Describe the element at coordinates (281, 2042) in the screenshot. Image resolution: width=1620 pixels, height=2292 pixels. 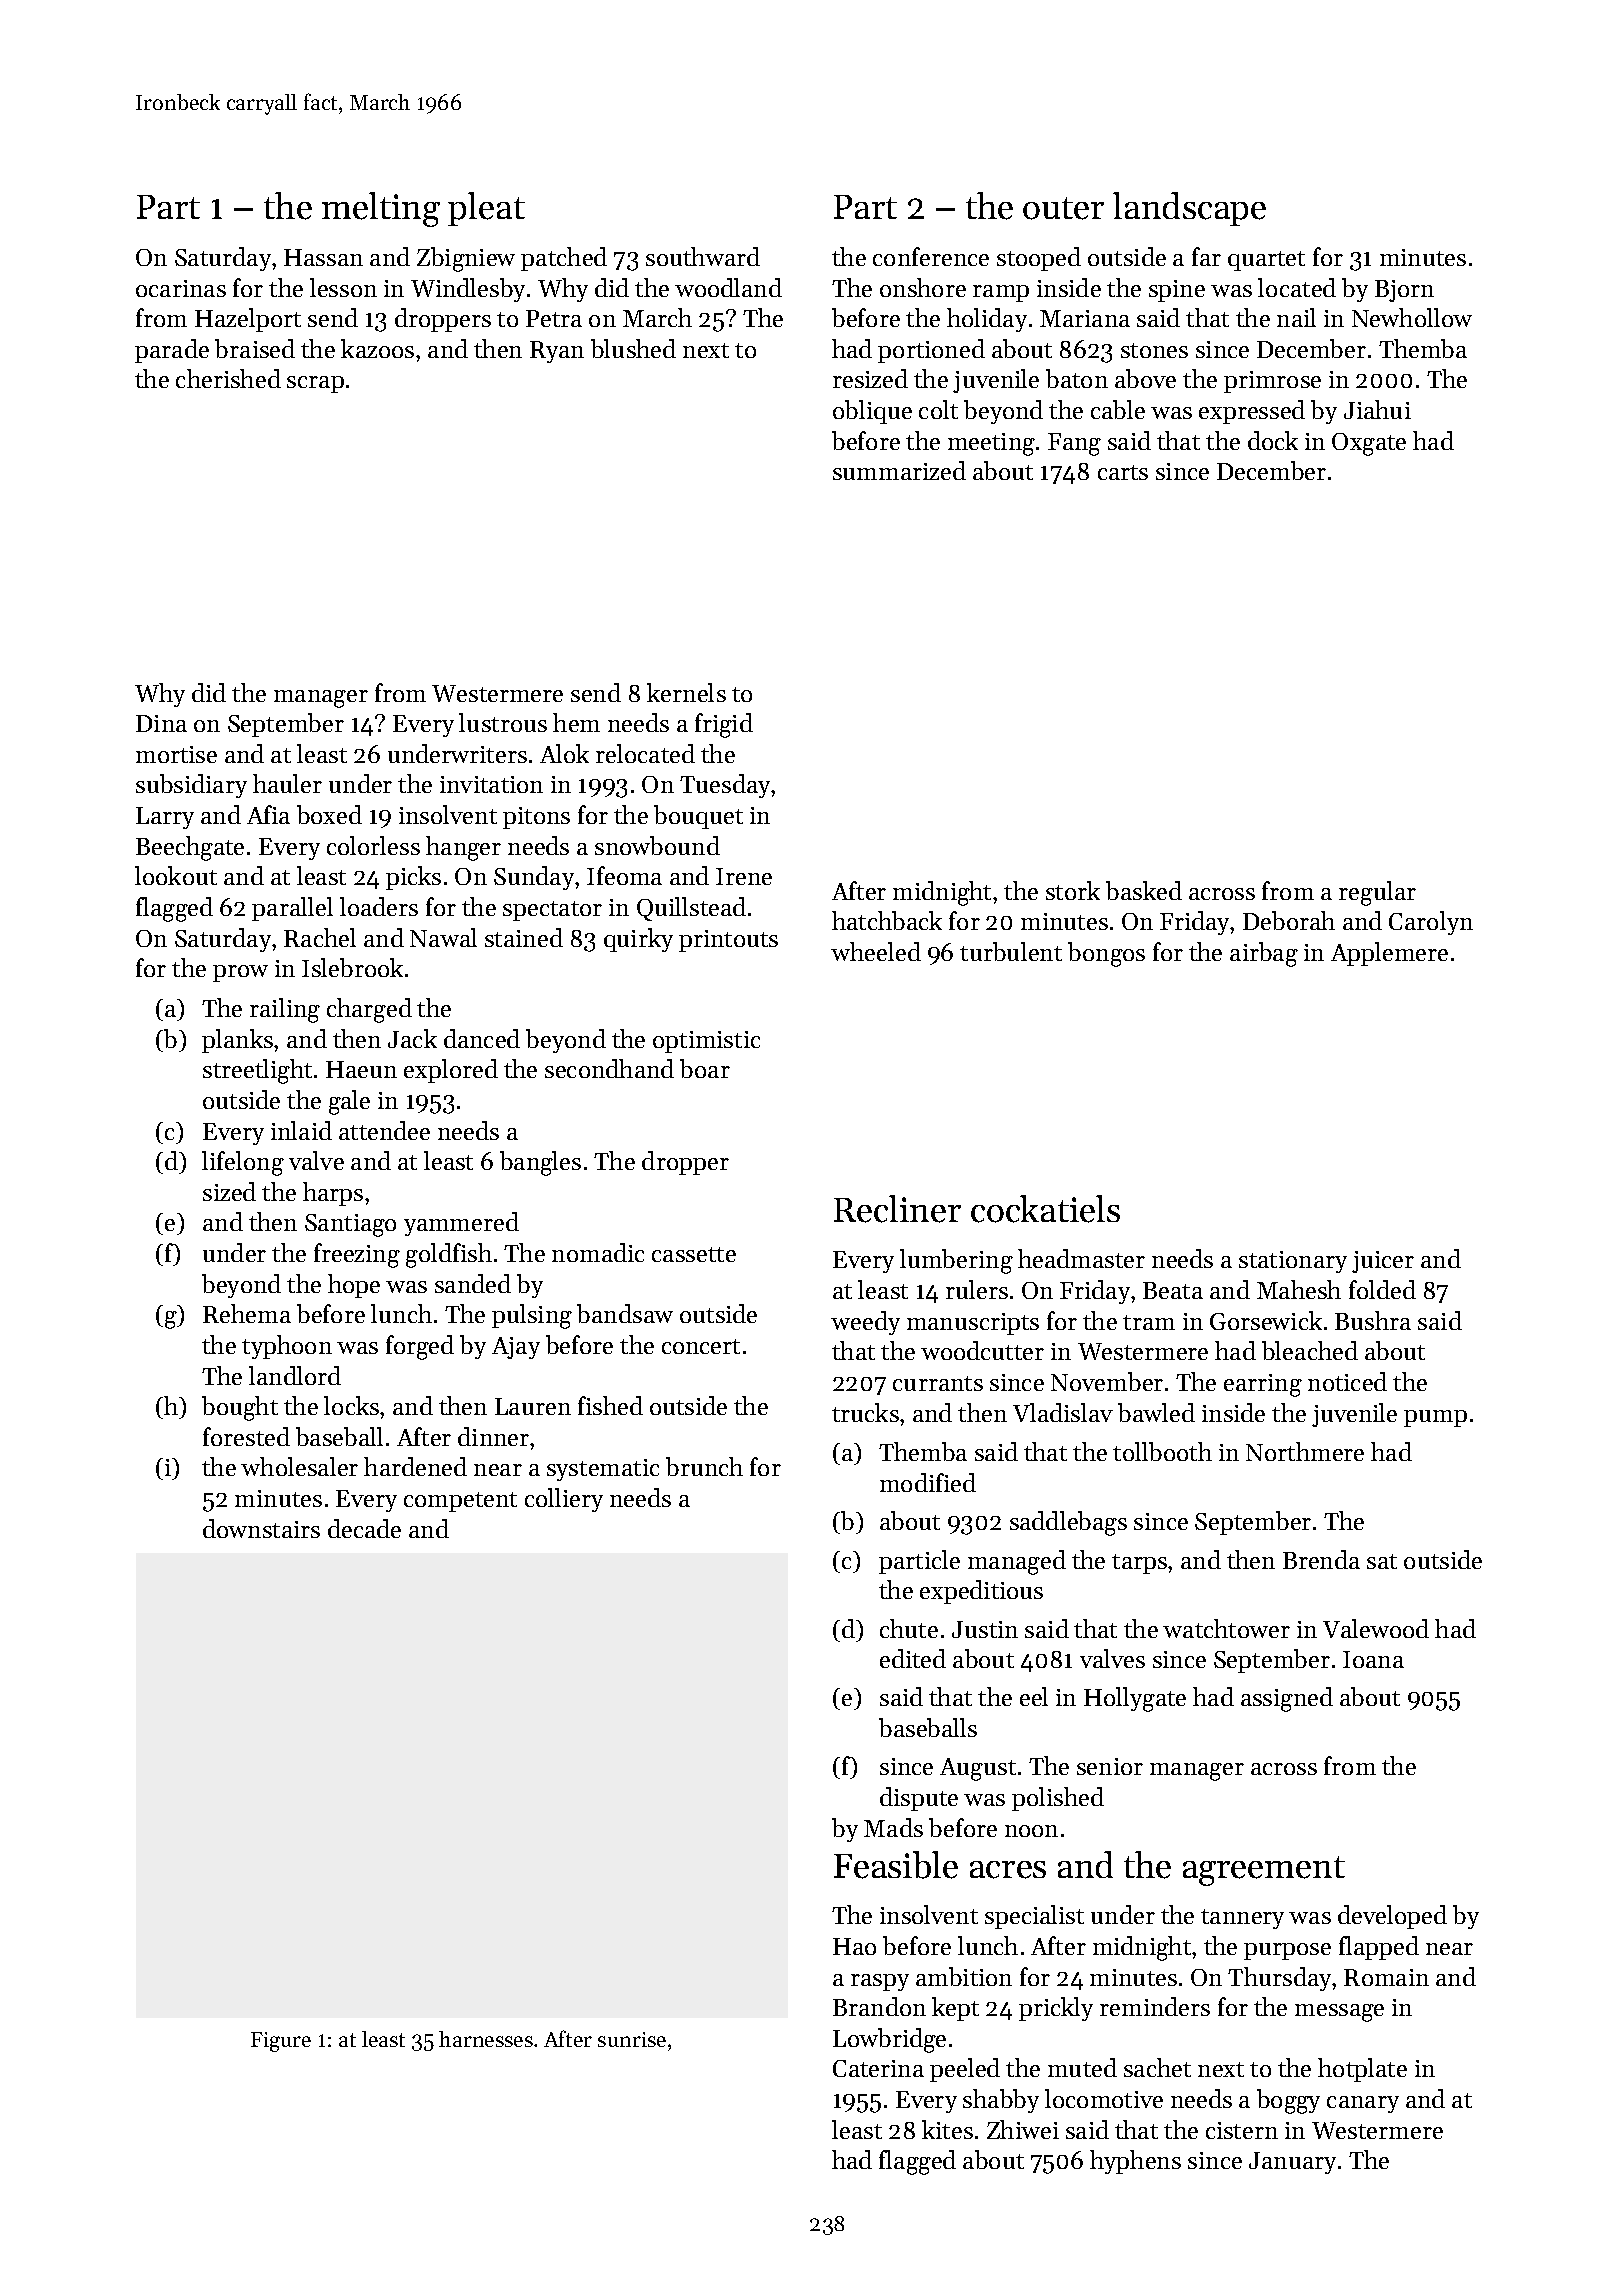
I see `Figure` at that location.
